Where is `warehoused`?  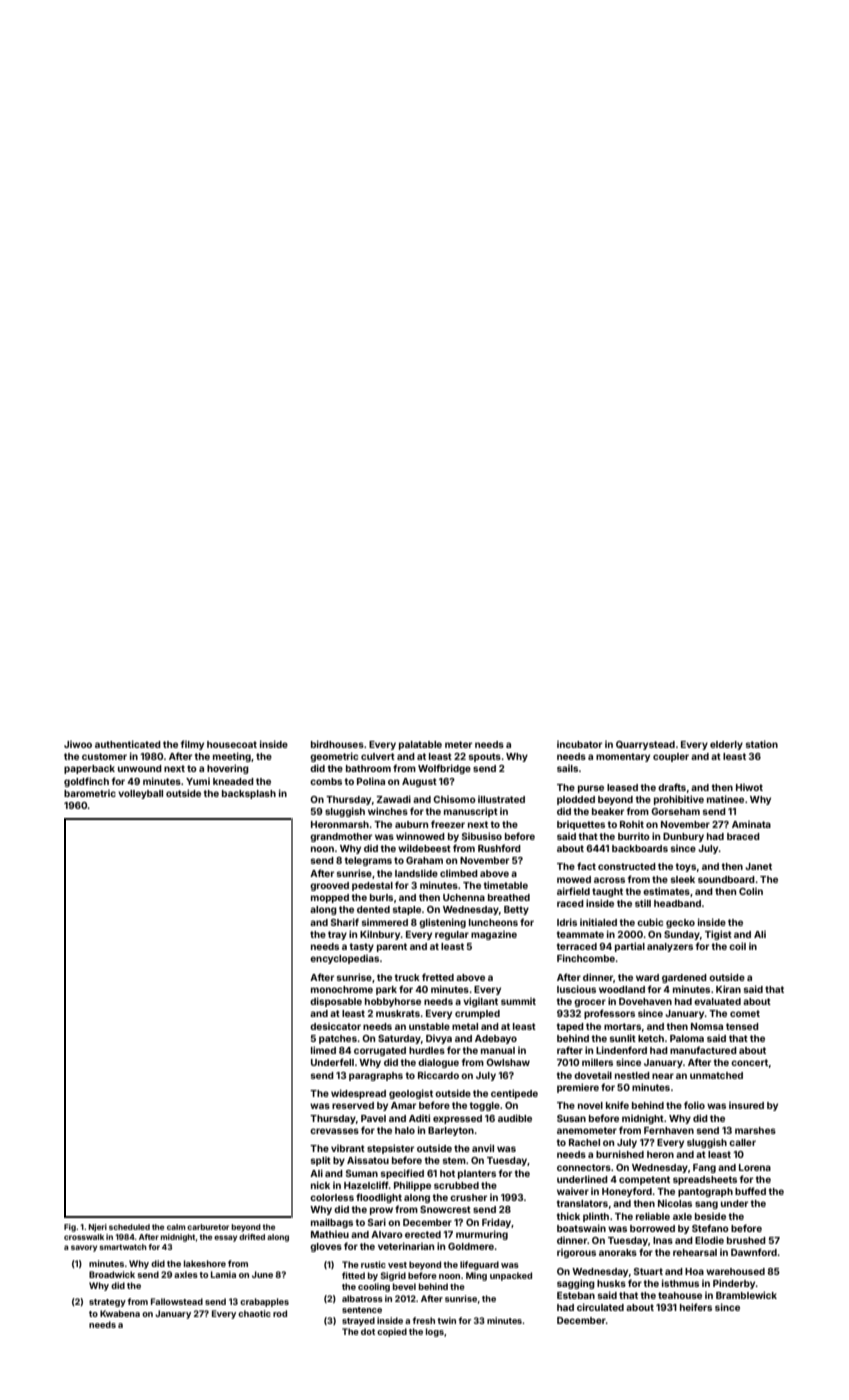
warehoused is located at coordinates (735, 1271).
